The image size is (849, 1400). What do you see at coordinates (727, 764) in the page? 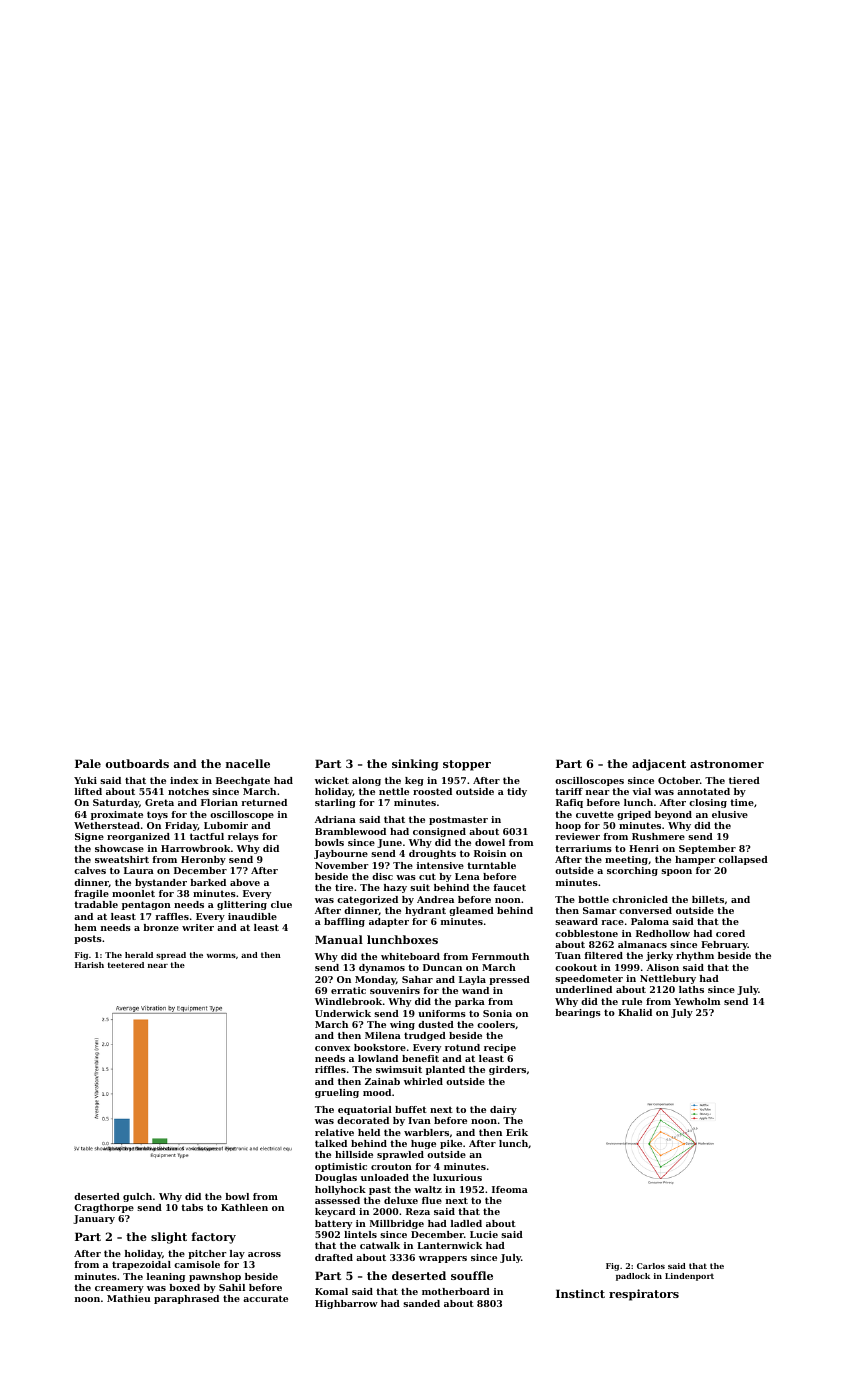
I see `astronomer` at bounding box center [727, 764].
